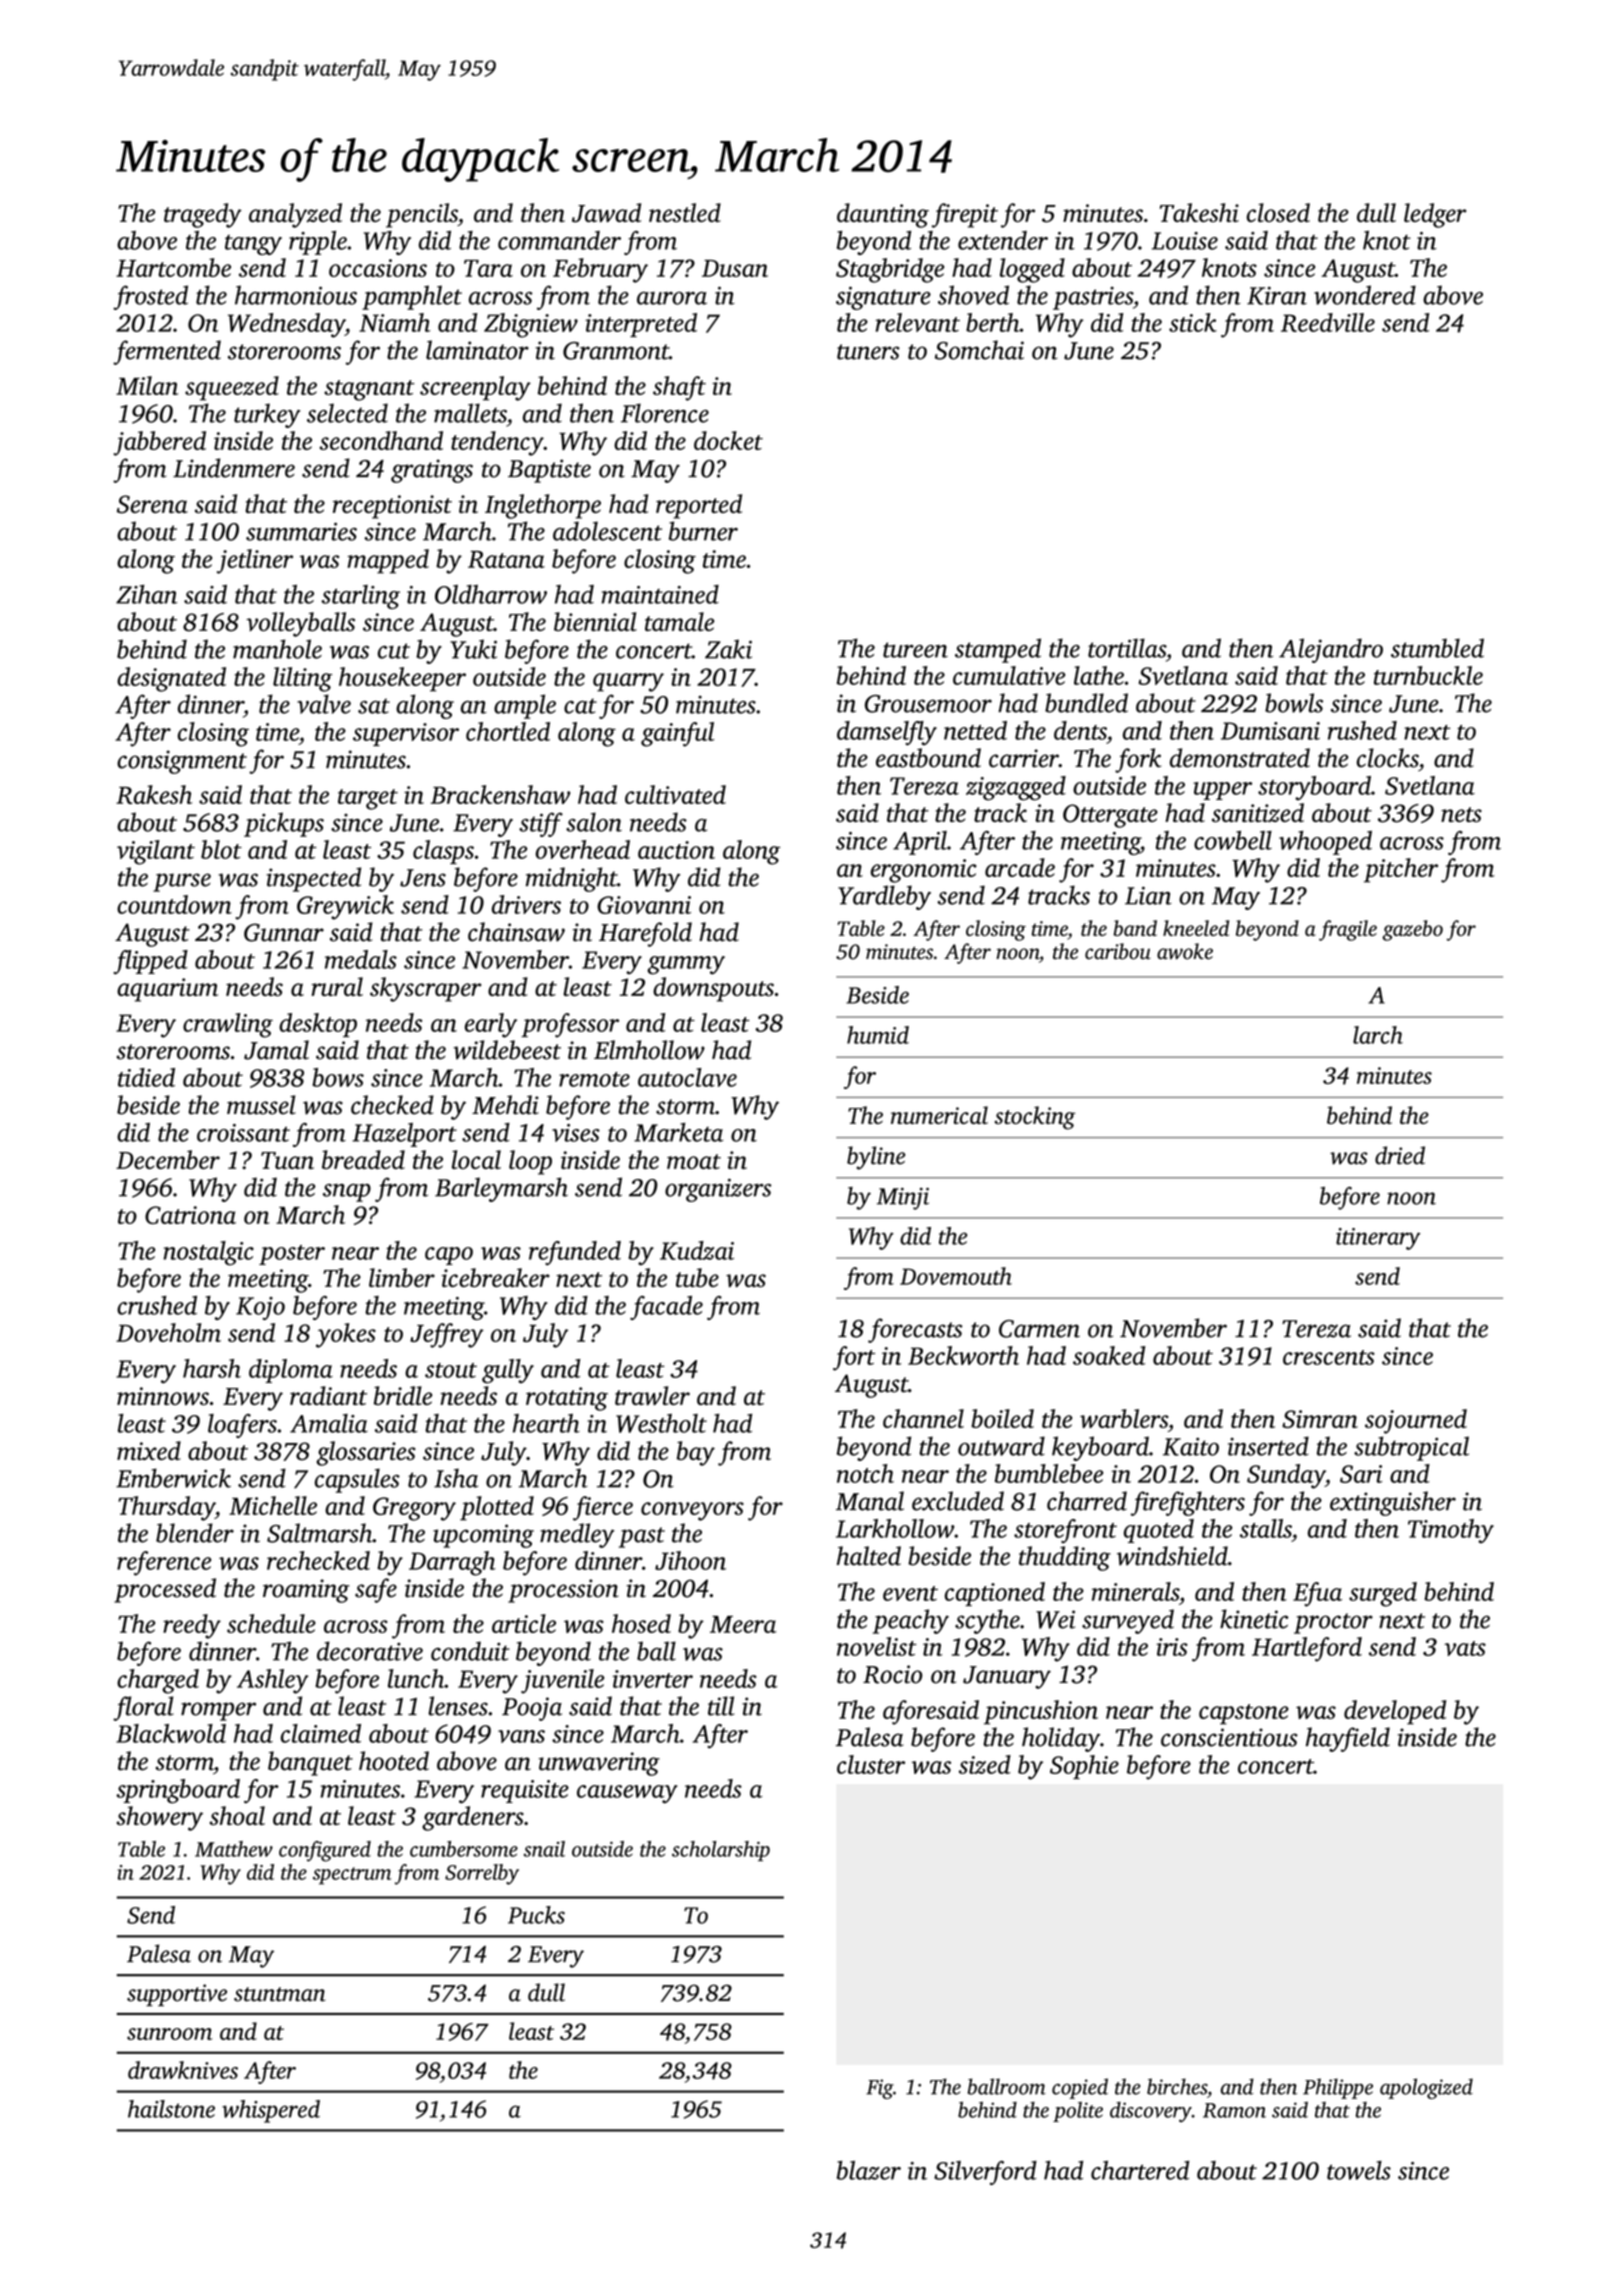 The width and height of the page is (1620, 2292). Describe the element at coordinates (507, 1050) in the page. I see `wildebeest` at that location.
